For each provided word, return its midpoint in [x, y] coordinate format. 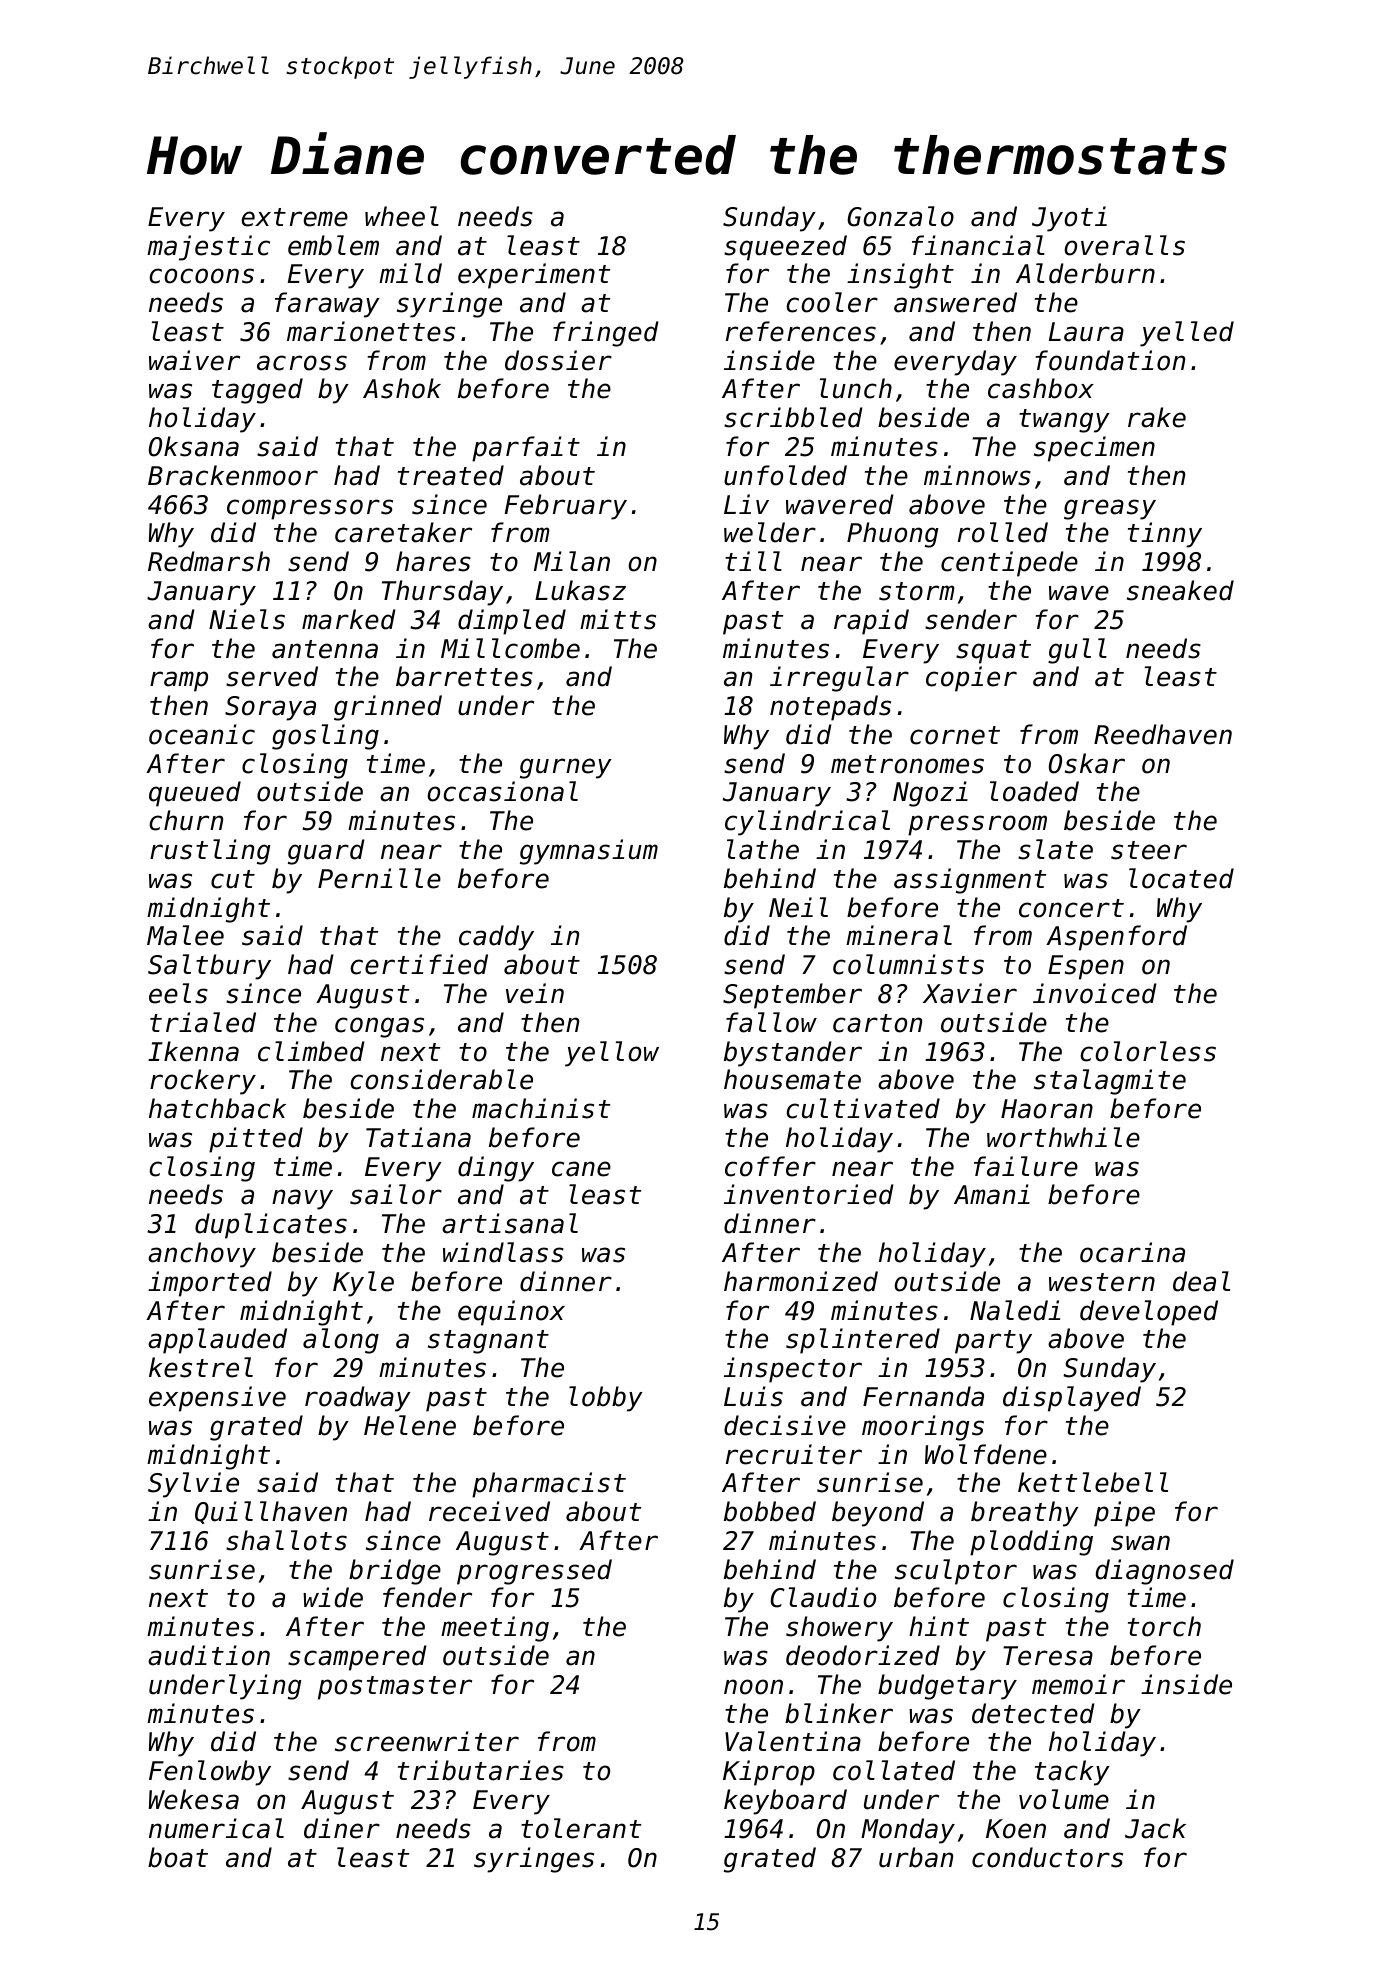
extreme [295, 217]
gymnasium [589, 852]
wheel [402, 216]
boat [178, 1857]
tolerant [581, 1828]
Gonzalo [900, 216]
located [1181, 878]
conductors [1047, 1857]
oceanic [202, 734]
